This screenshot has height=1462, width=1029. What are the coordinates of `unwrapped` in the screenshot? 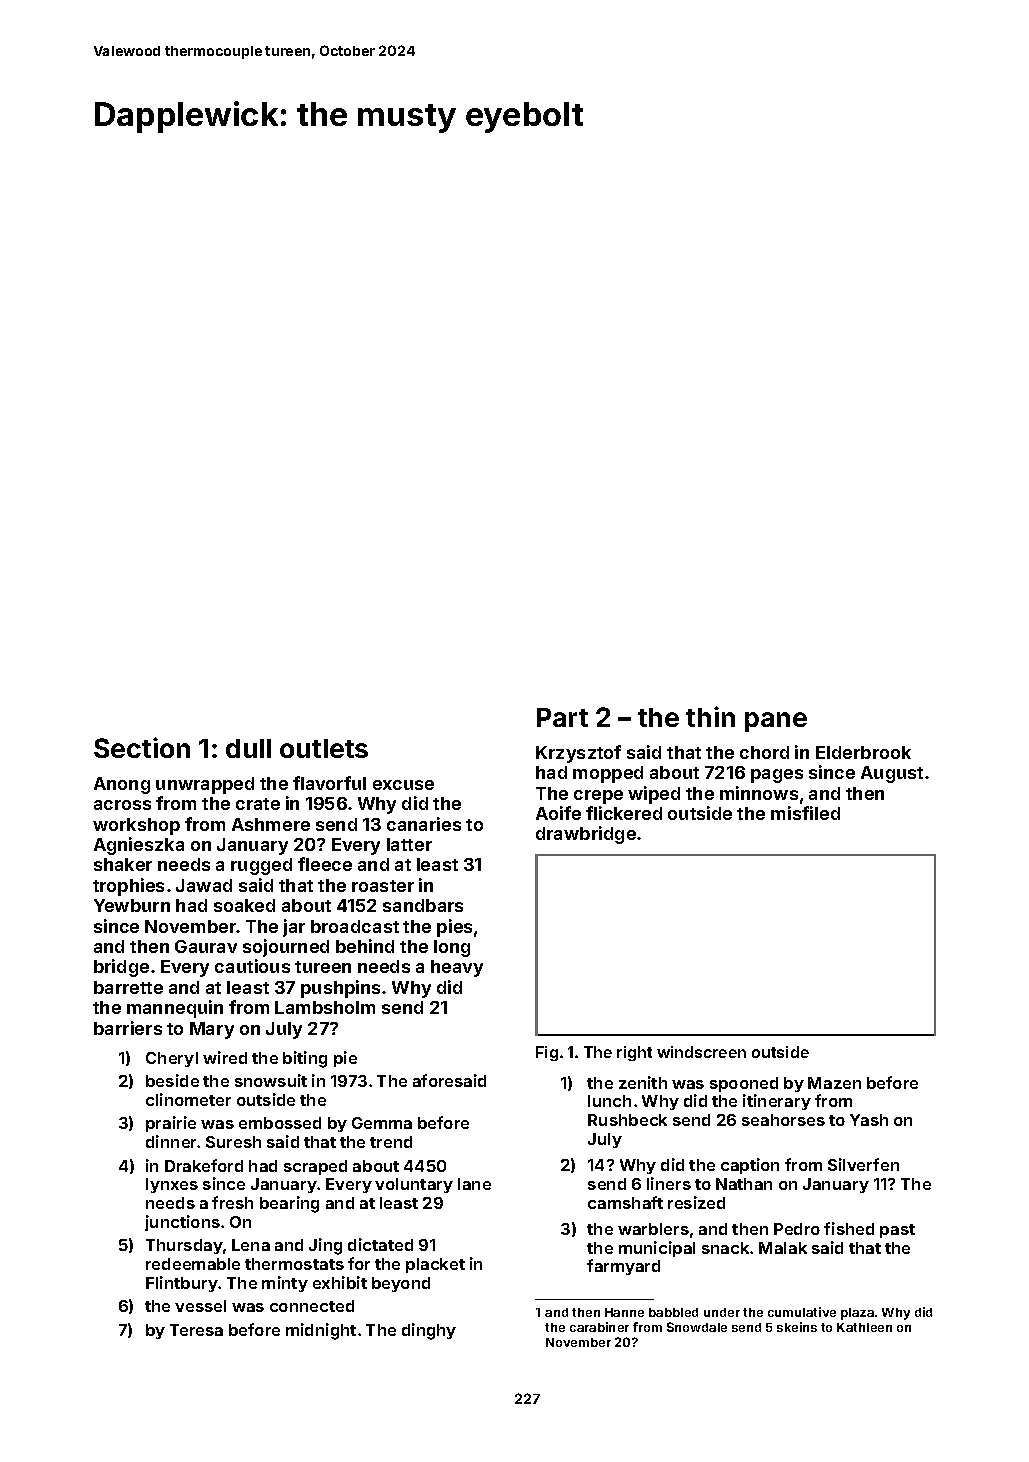 It's located at (205, 785).
